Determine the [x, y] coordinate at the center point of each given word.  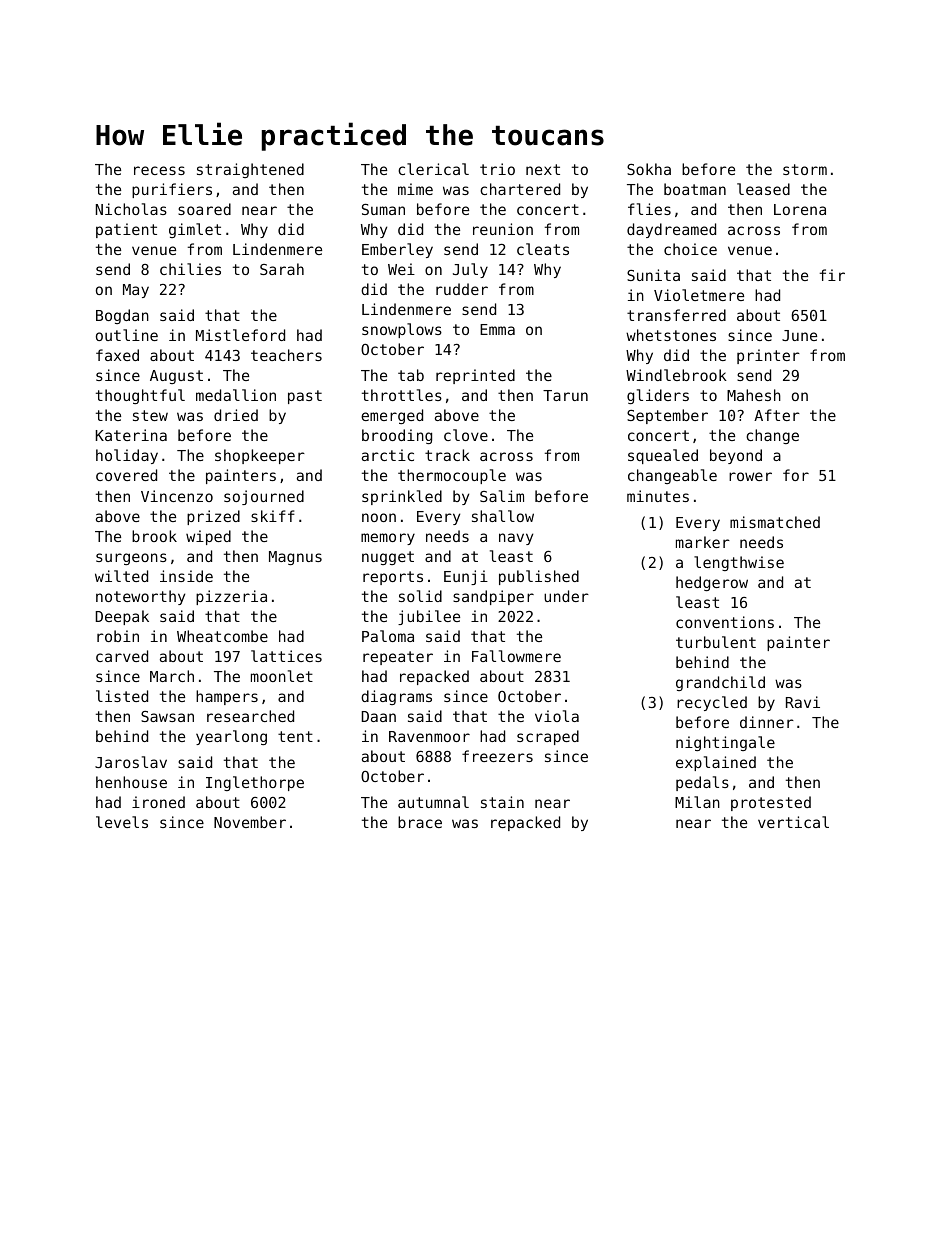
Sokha [649, 169]
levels [122, 822]
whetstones [671, 335]
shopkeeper [260, 456]
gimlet [195, 230]
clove [466, 435]
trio [497, 169]
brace [420, 822]
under [566, 596]
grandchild [720, 683]
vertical [793, 822]
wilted [121, 576]
